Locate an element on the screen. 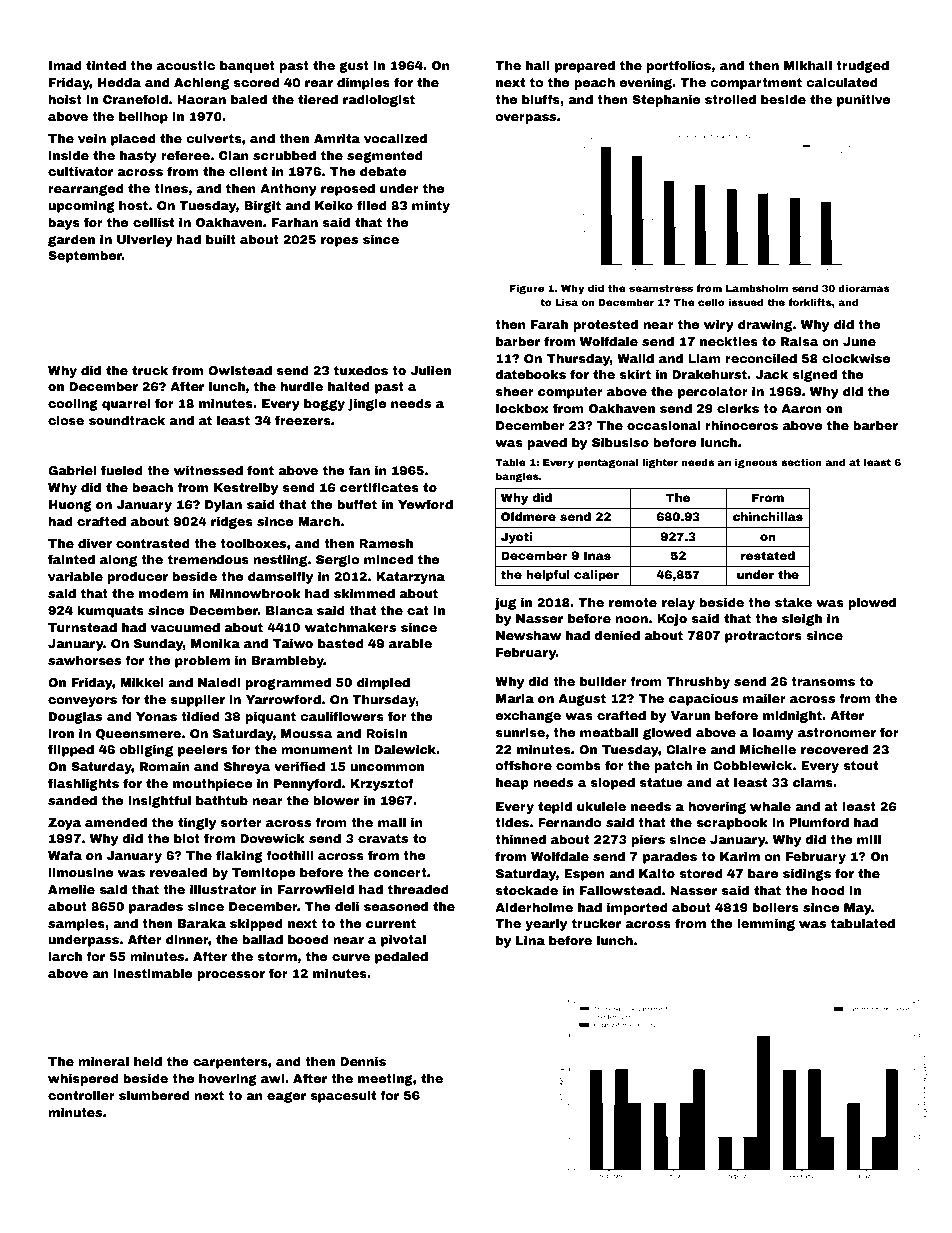 Image resolution: width=952 pixels, height=1233 pixels. mall is located at coordinates (392, 822).
